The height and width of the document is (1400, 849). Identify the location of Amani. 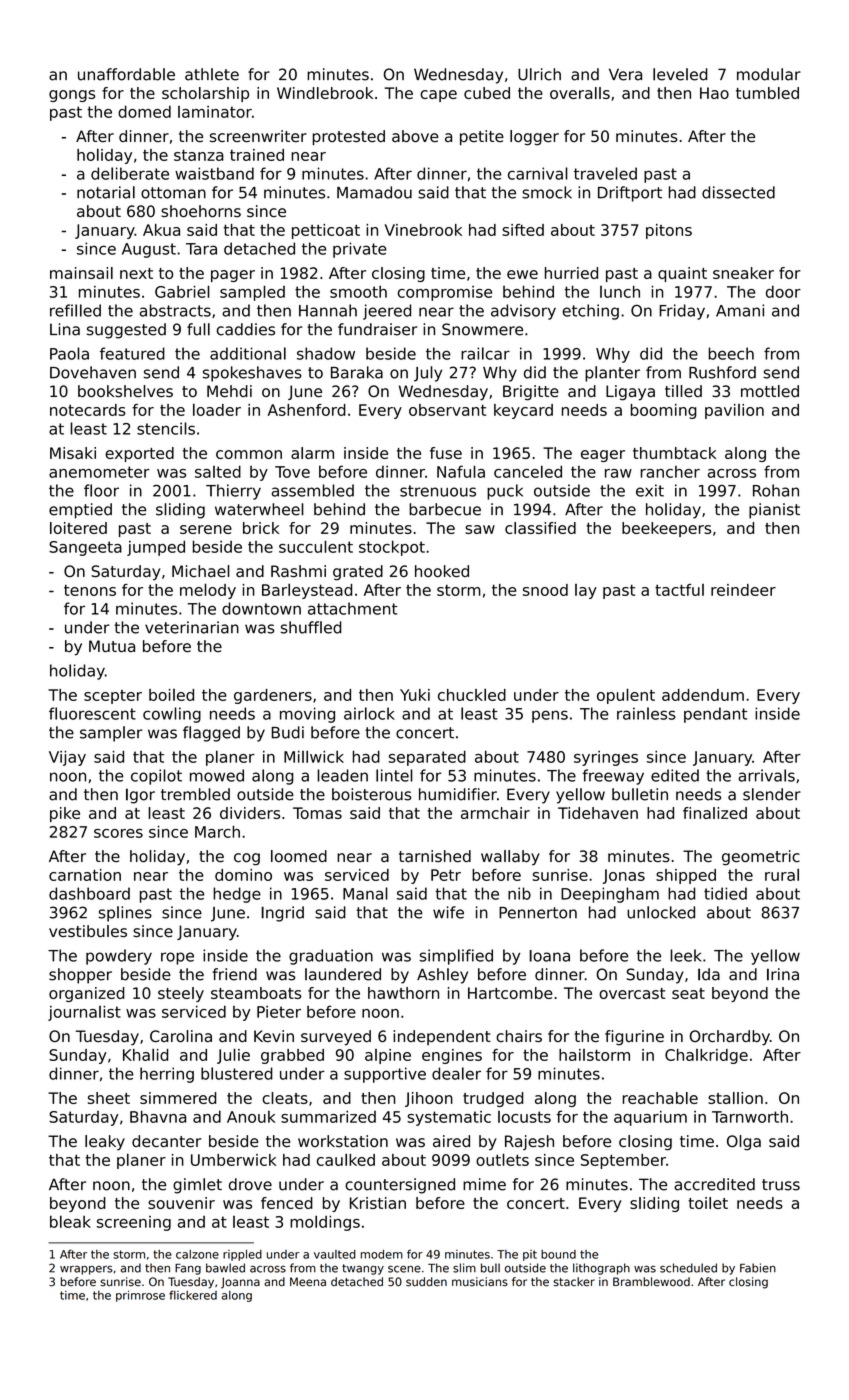
(740, 310).
